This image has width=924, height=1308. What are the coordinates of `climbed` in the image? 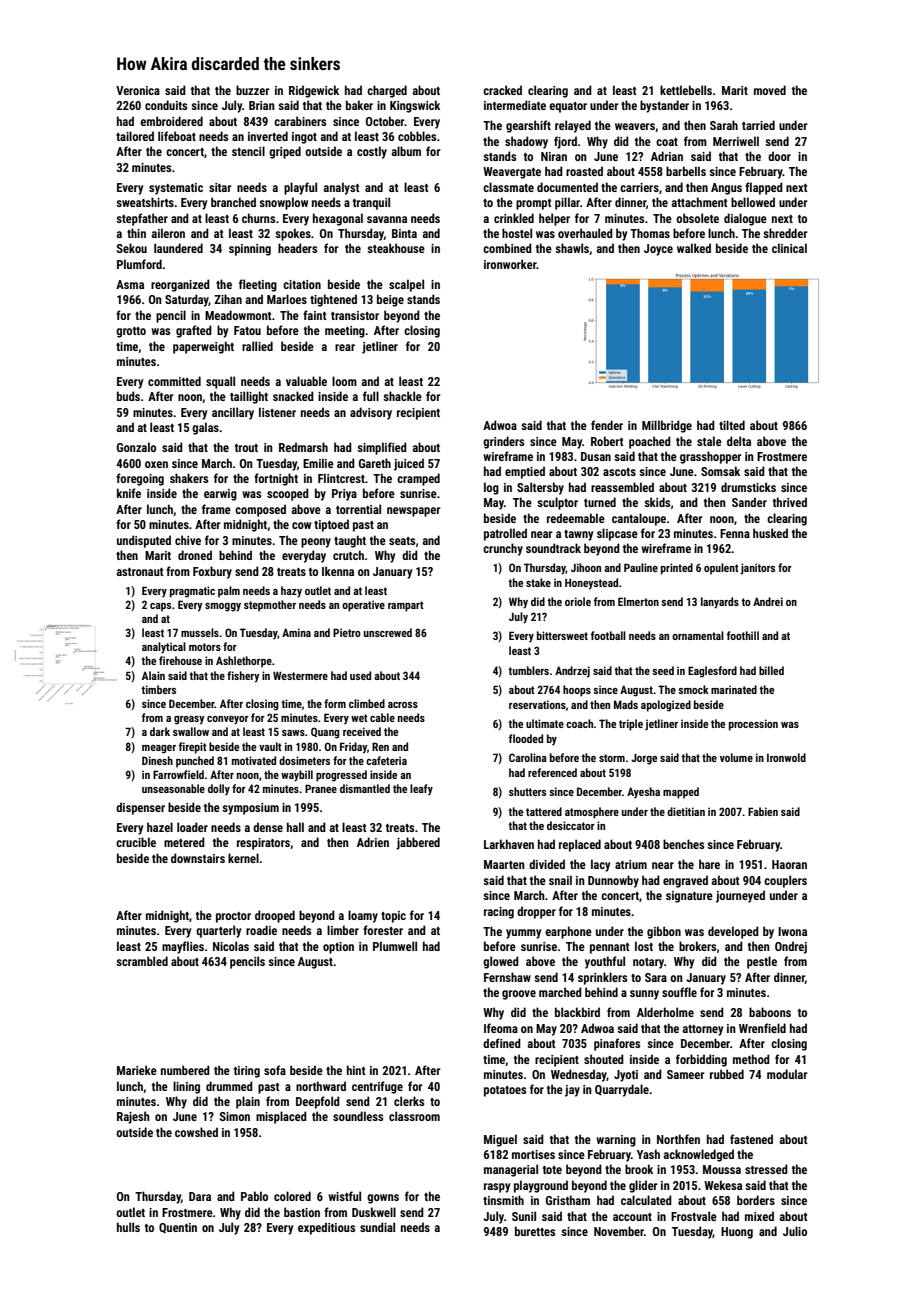 It's located at (367, 703).
